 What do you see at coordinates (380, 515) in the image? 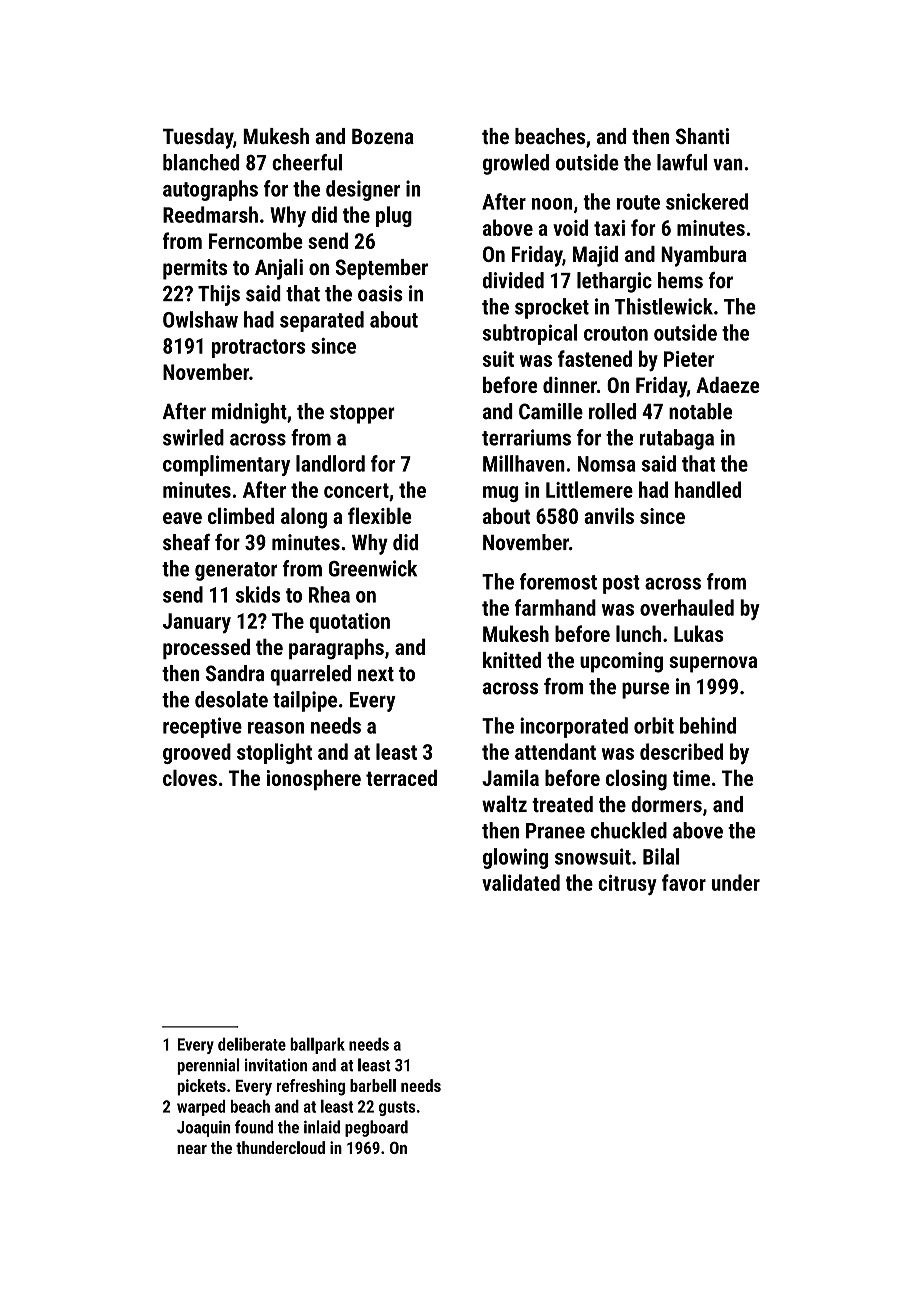
I see `flexible` at bounding box center [380, 515].
